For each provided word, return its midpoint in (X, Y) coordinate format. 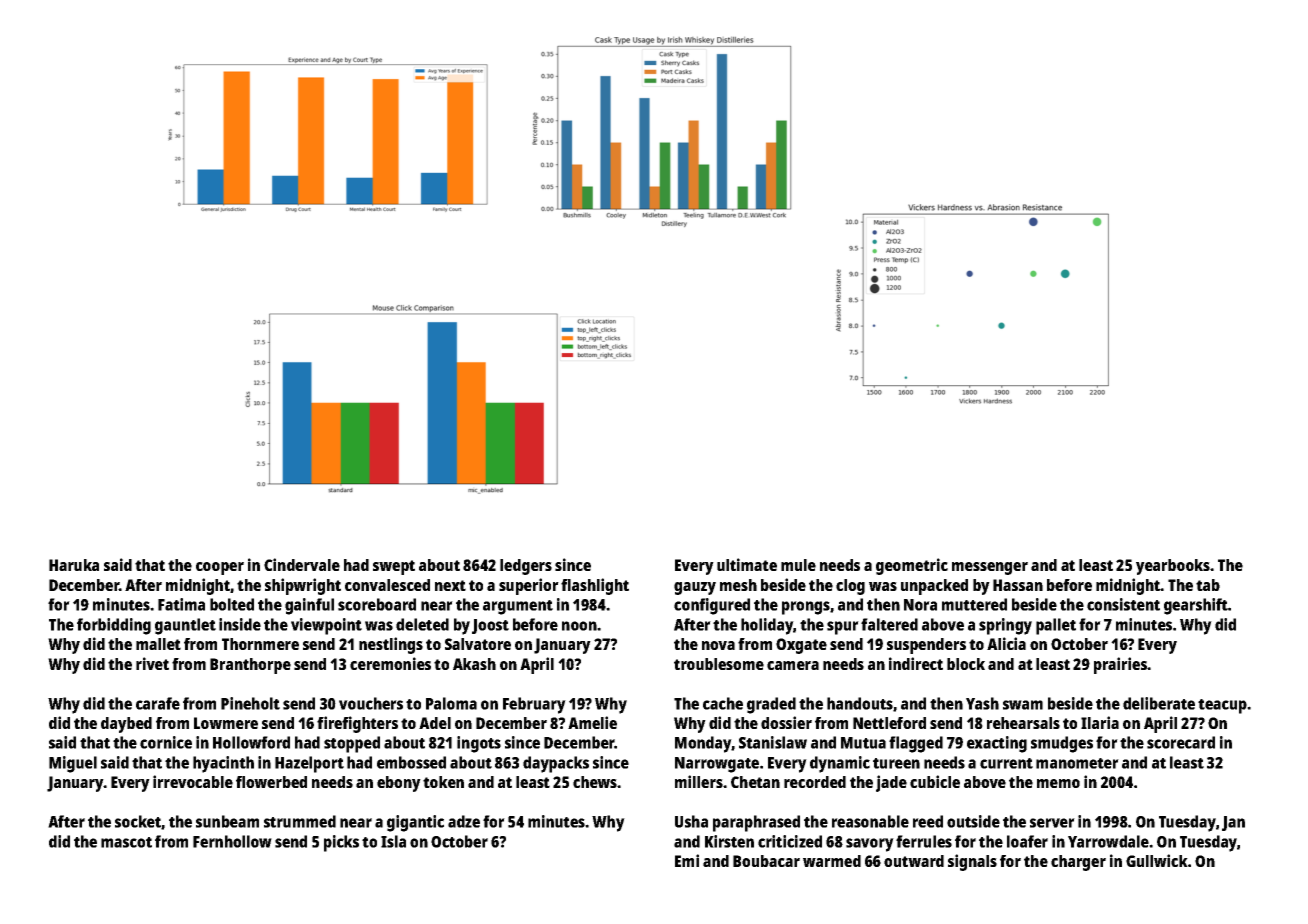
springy (1005, 626)
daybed (126, 725)
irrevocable (193, 781)
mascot (126, 842)
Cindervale (302, 564)
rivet (152, 663)
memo (1058, 783)
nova (718, 645)
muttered (974, 604)
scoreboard (377, 604)
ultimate (747, 564)
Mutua (863, 743)
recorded (815, 782)
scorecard (1181, 742)
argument (518, 607)
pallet (1056, 626)
